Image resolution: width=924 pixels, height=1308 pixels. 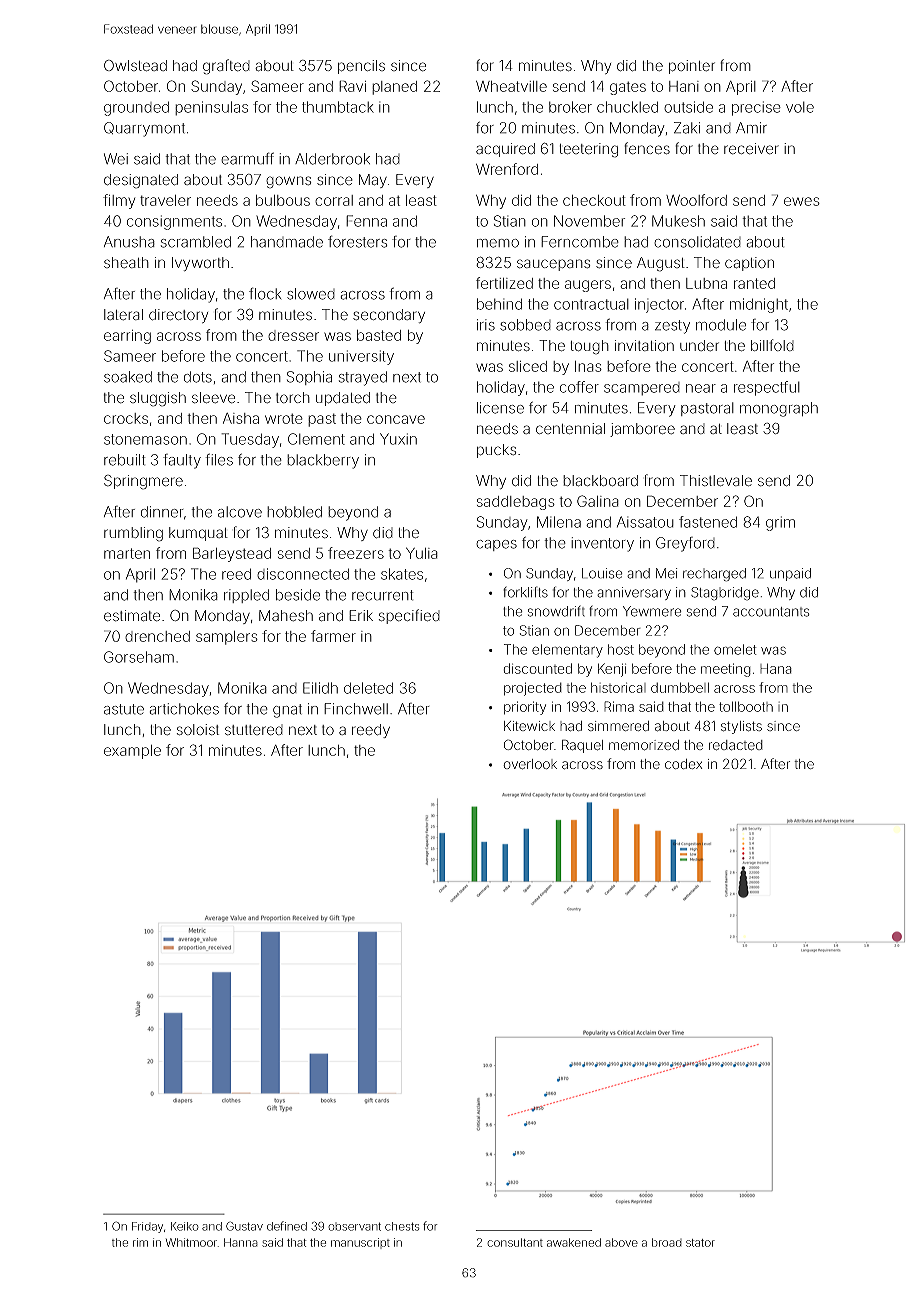 What do you see at coordinates (284, 418) in the screenshot?
I see `wrote` at bounding box center [284, 418].
